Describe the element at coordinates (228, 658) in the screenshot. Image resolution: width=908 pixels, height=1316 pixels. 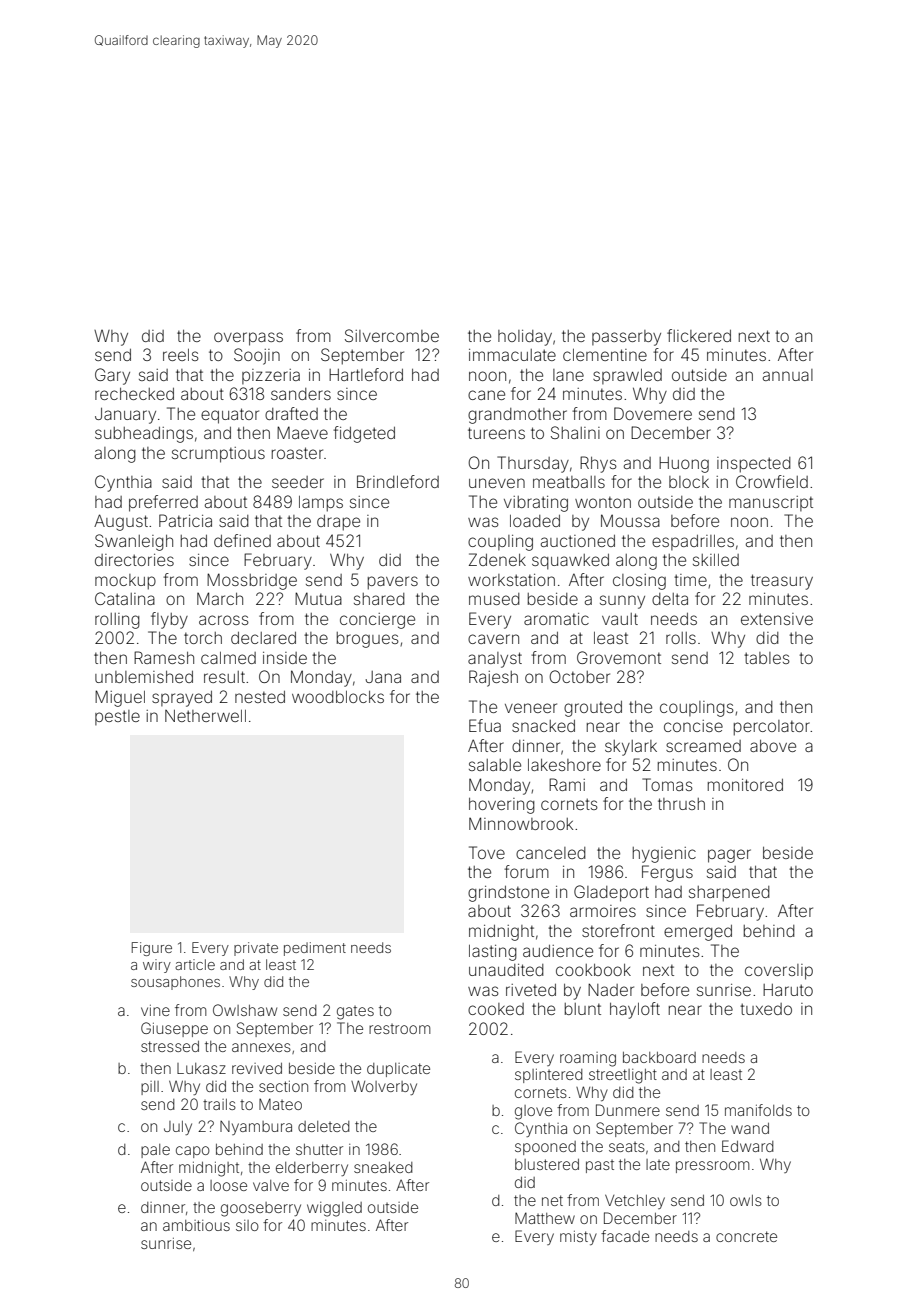
I see `calmed` at that location.
